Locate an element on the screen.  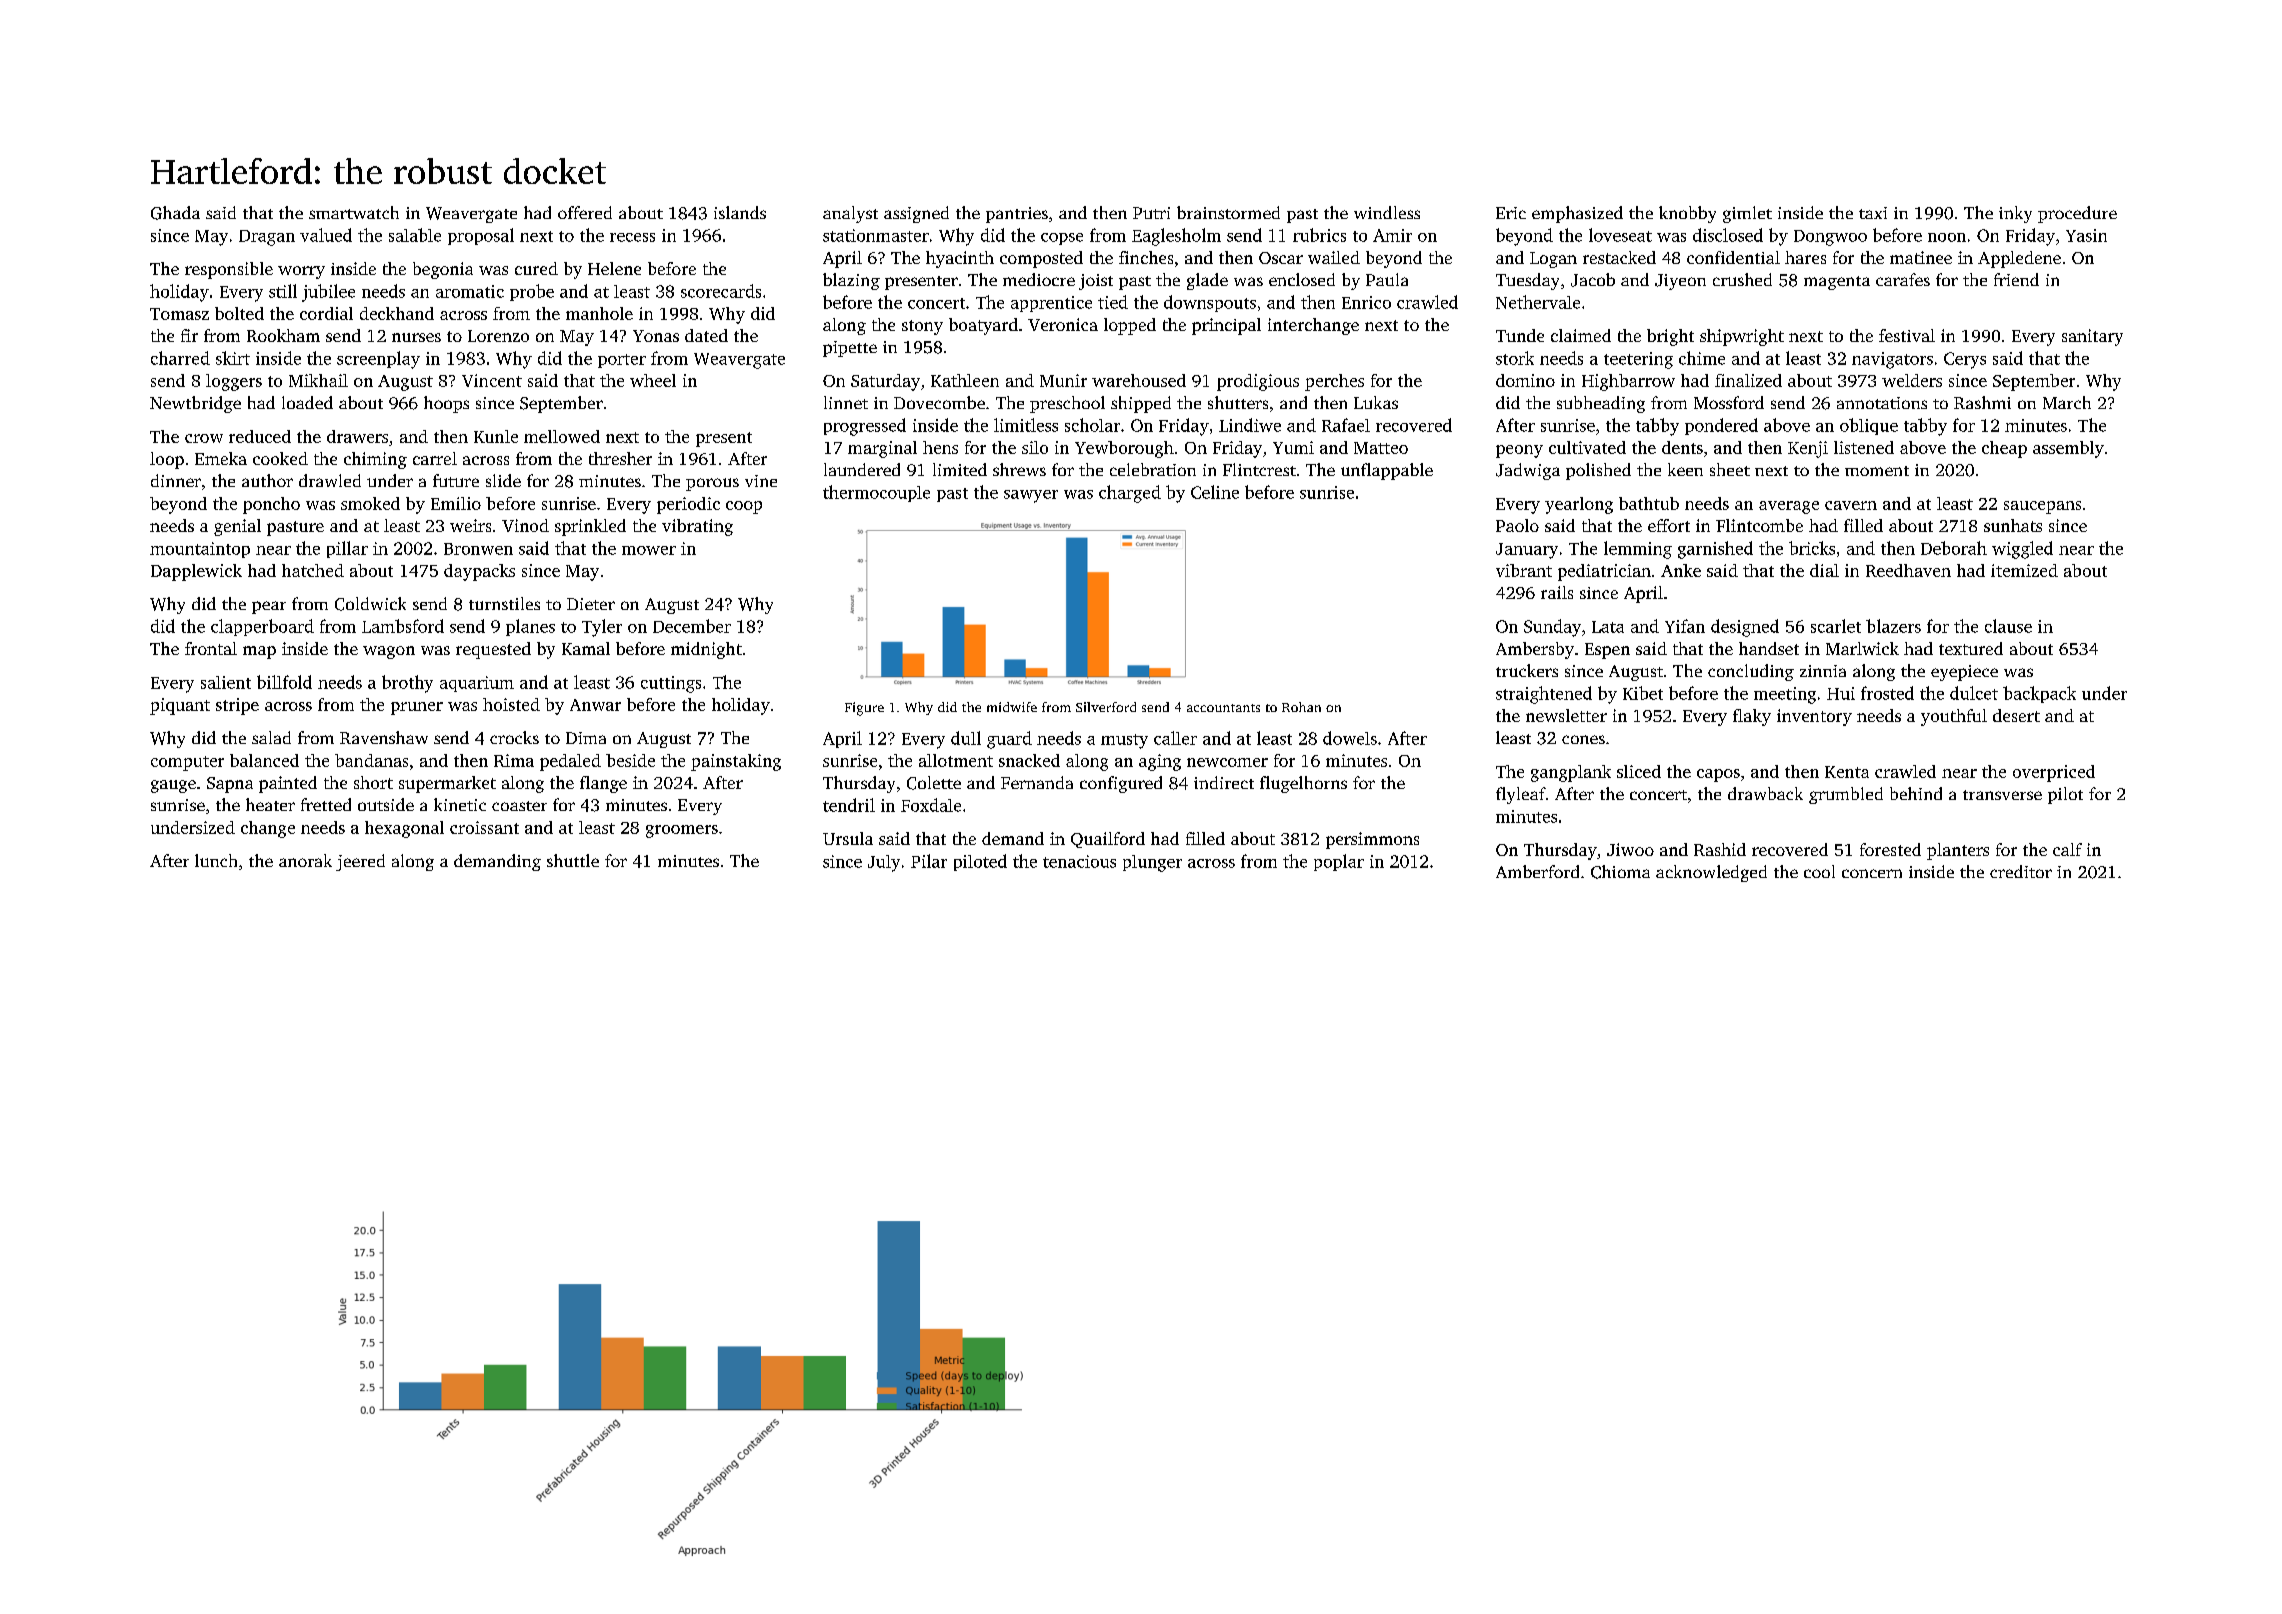
knobby is located at coordinates (1687, 214).
